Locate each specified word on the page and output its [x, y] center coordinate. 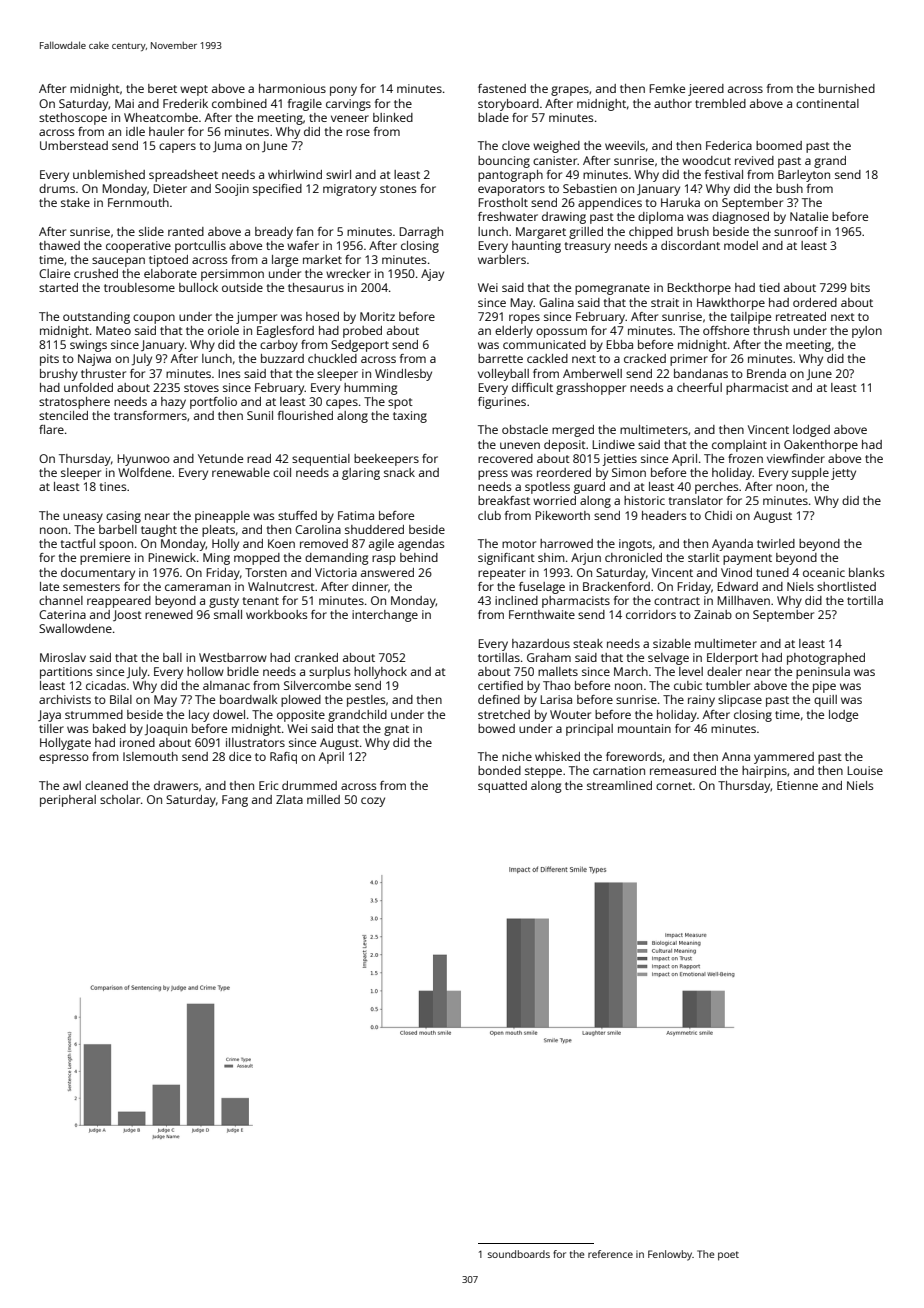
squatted [502, 787]
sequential [321, 460]
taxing [410, 417]
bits [860, 287]
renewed [169, 614]
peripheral [68, 801]
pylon [867, 332]
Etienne [797, 785]
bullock [198, 287]
